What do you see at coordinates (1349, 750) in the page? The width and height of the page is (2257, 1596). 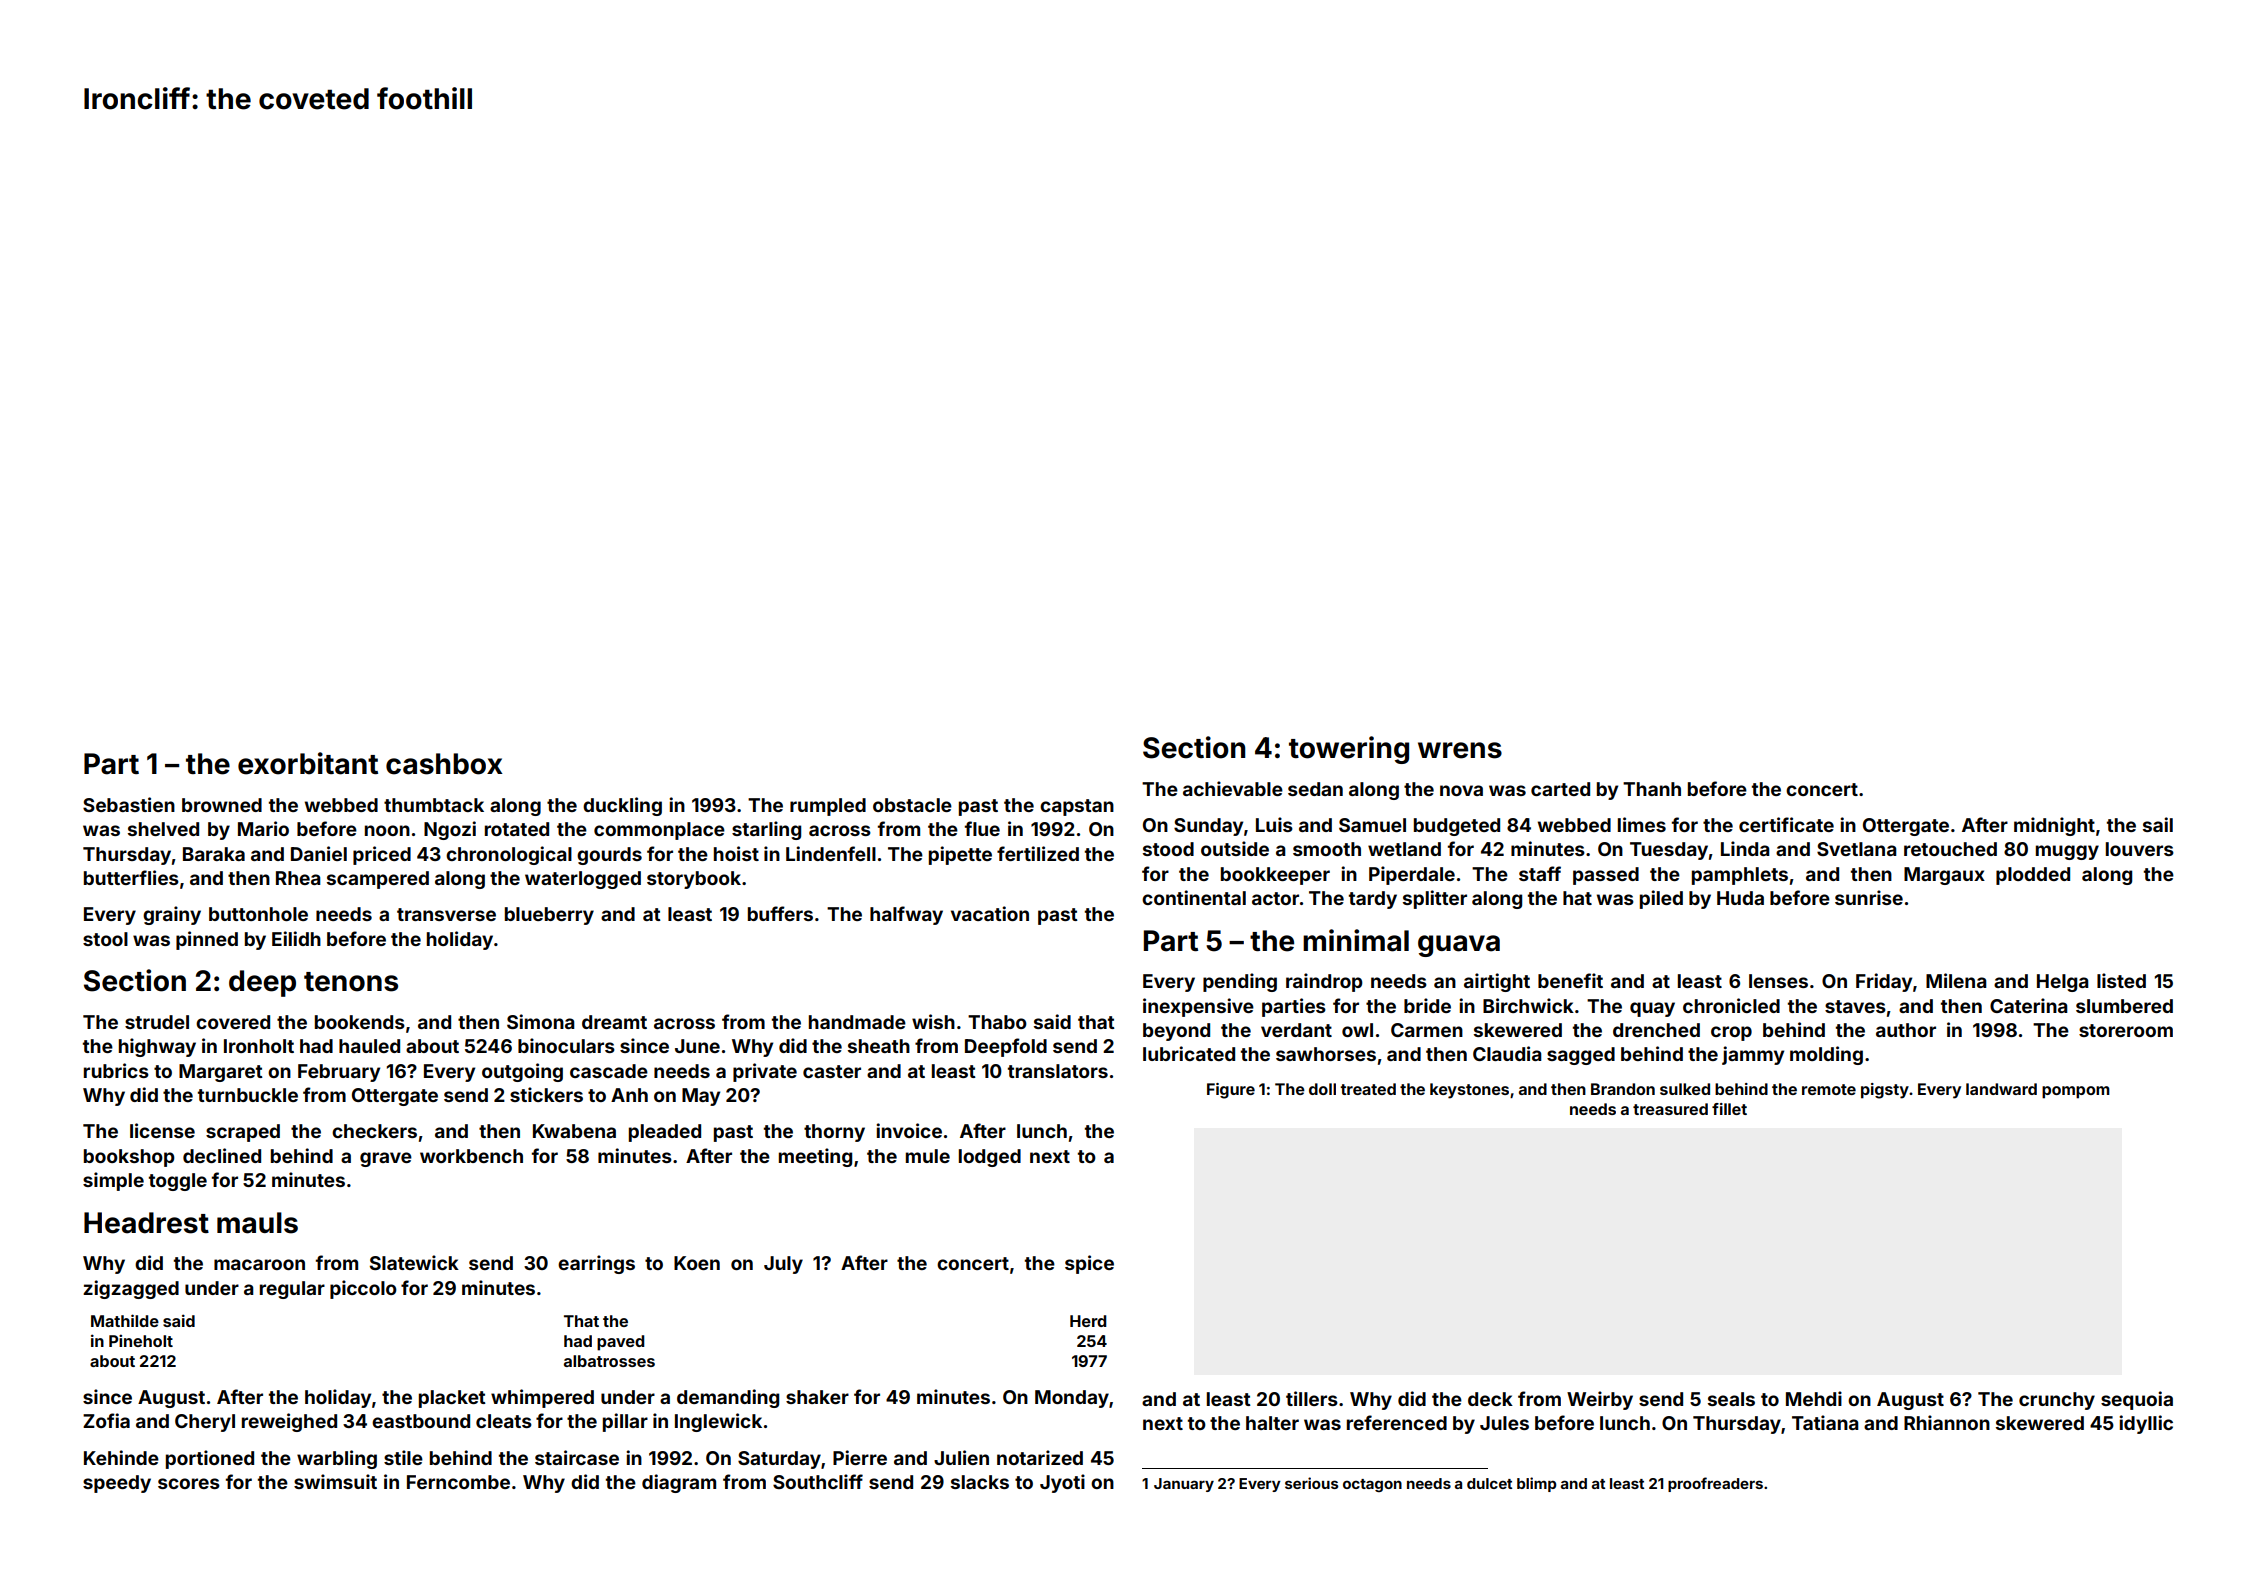 I see `towering` at bounding box center [1349, 750].
